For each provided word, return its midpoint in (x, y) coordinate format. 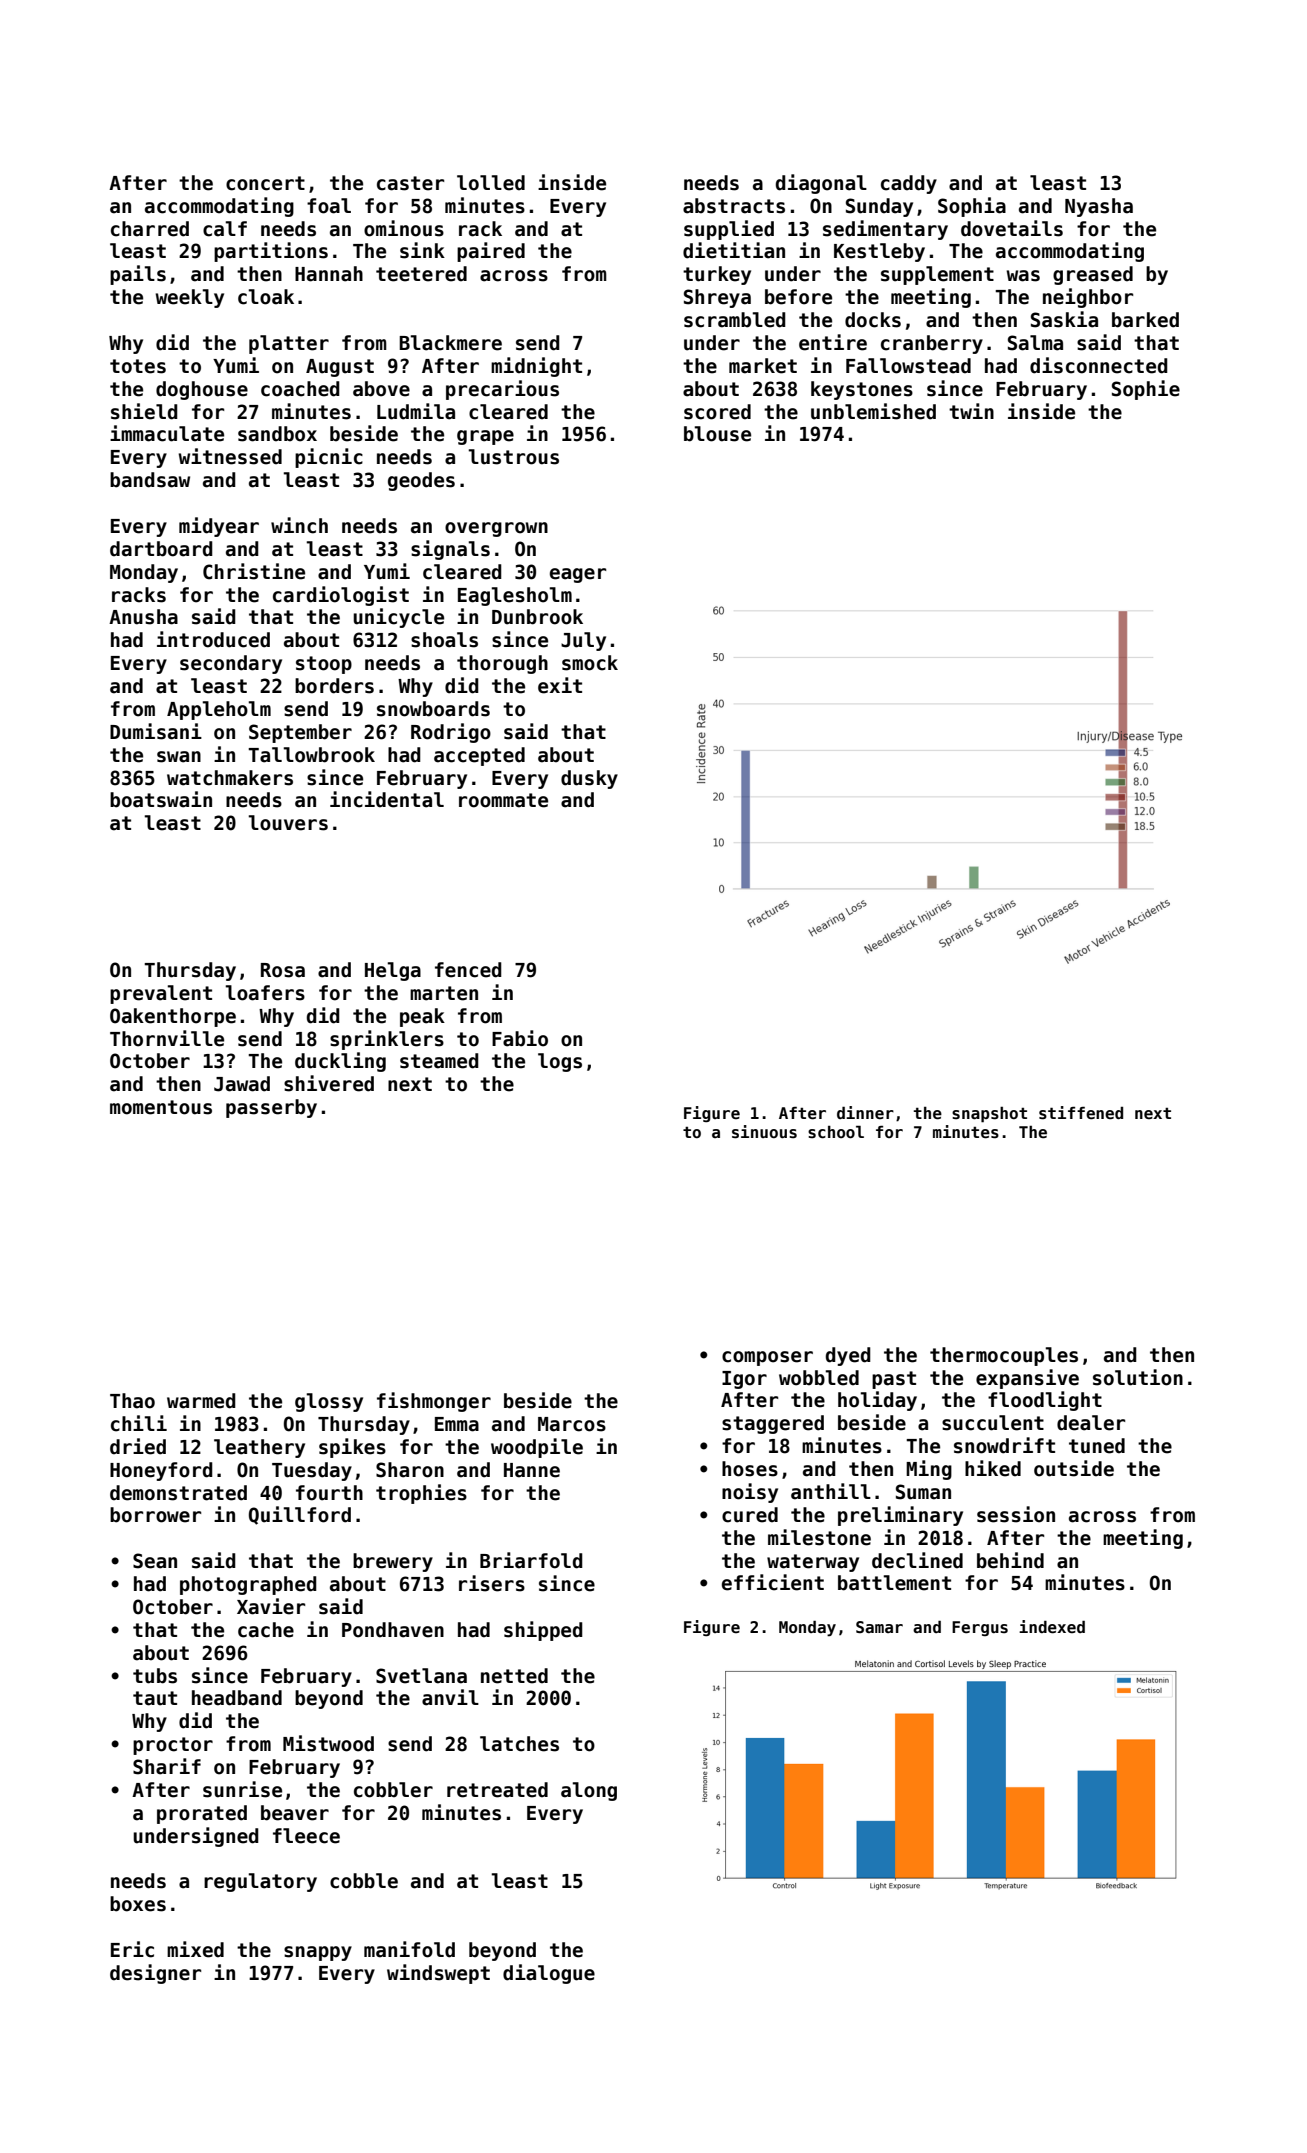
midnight (536, 367)
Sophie (1146, 390)
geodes (421, 481)
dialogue (549, 1974)
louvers (288, 823)
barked (1145, 320)
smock (590, 663)
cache (266, 1630)
